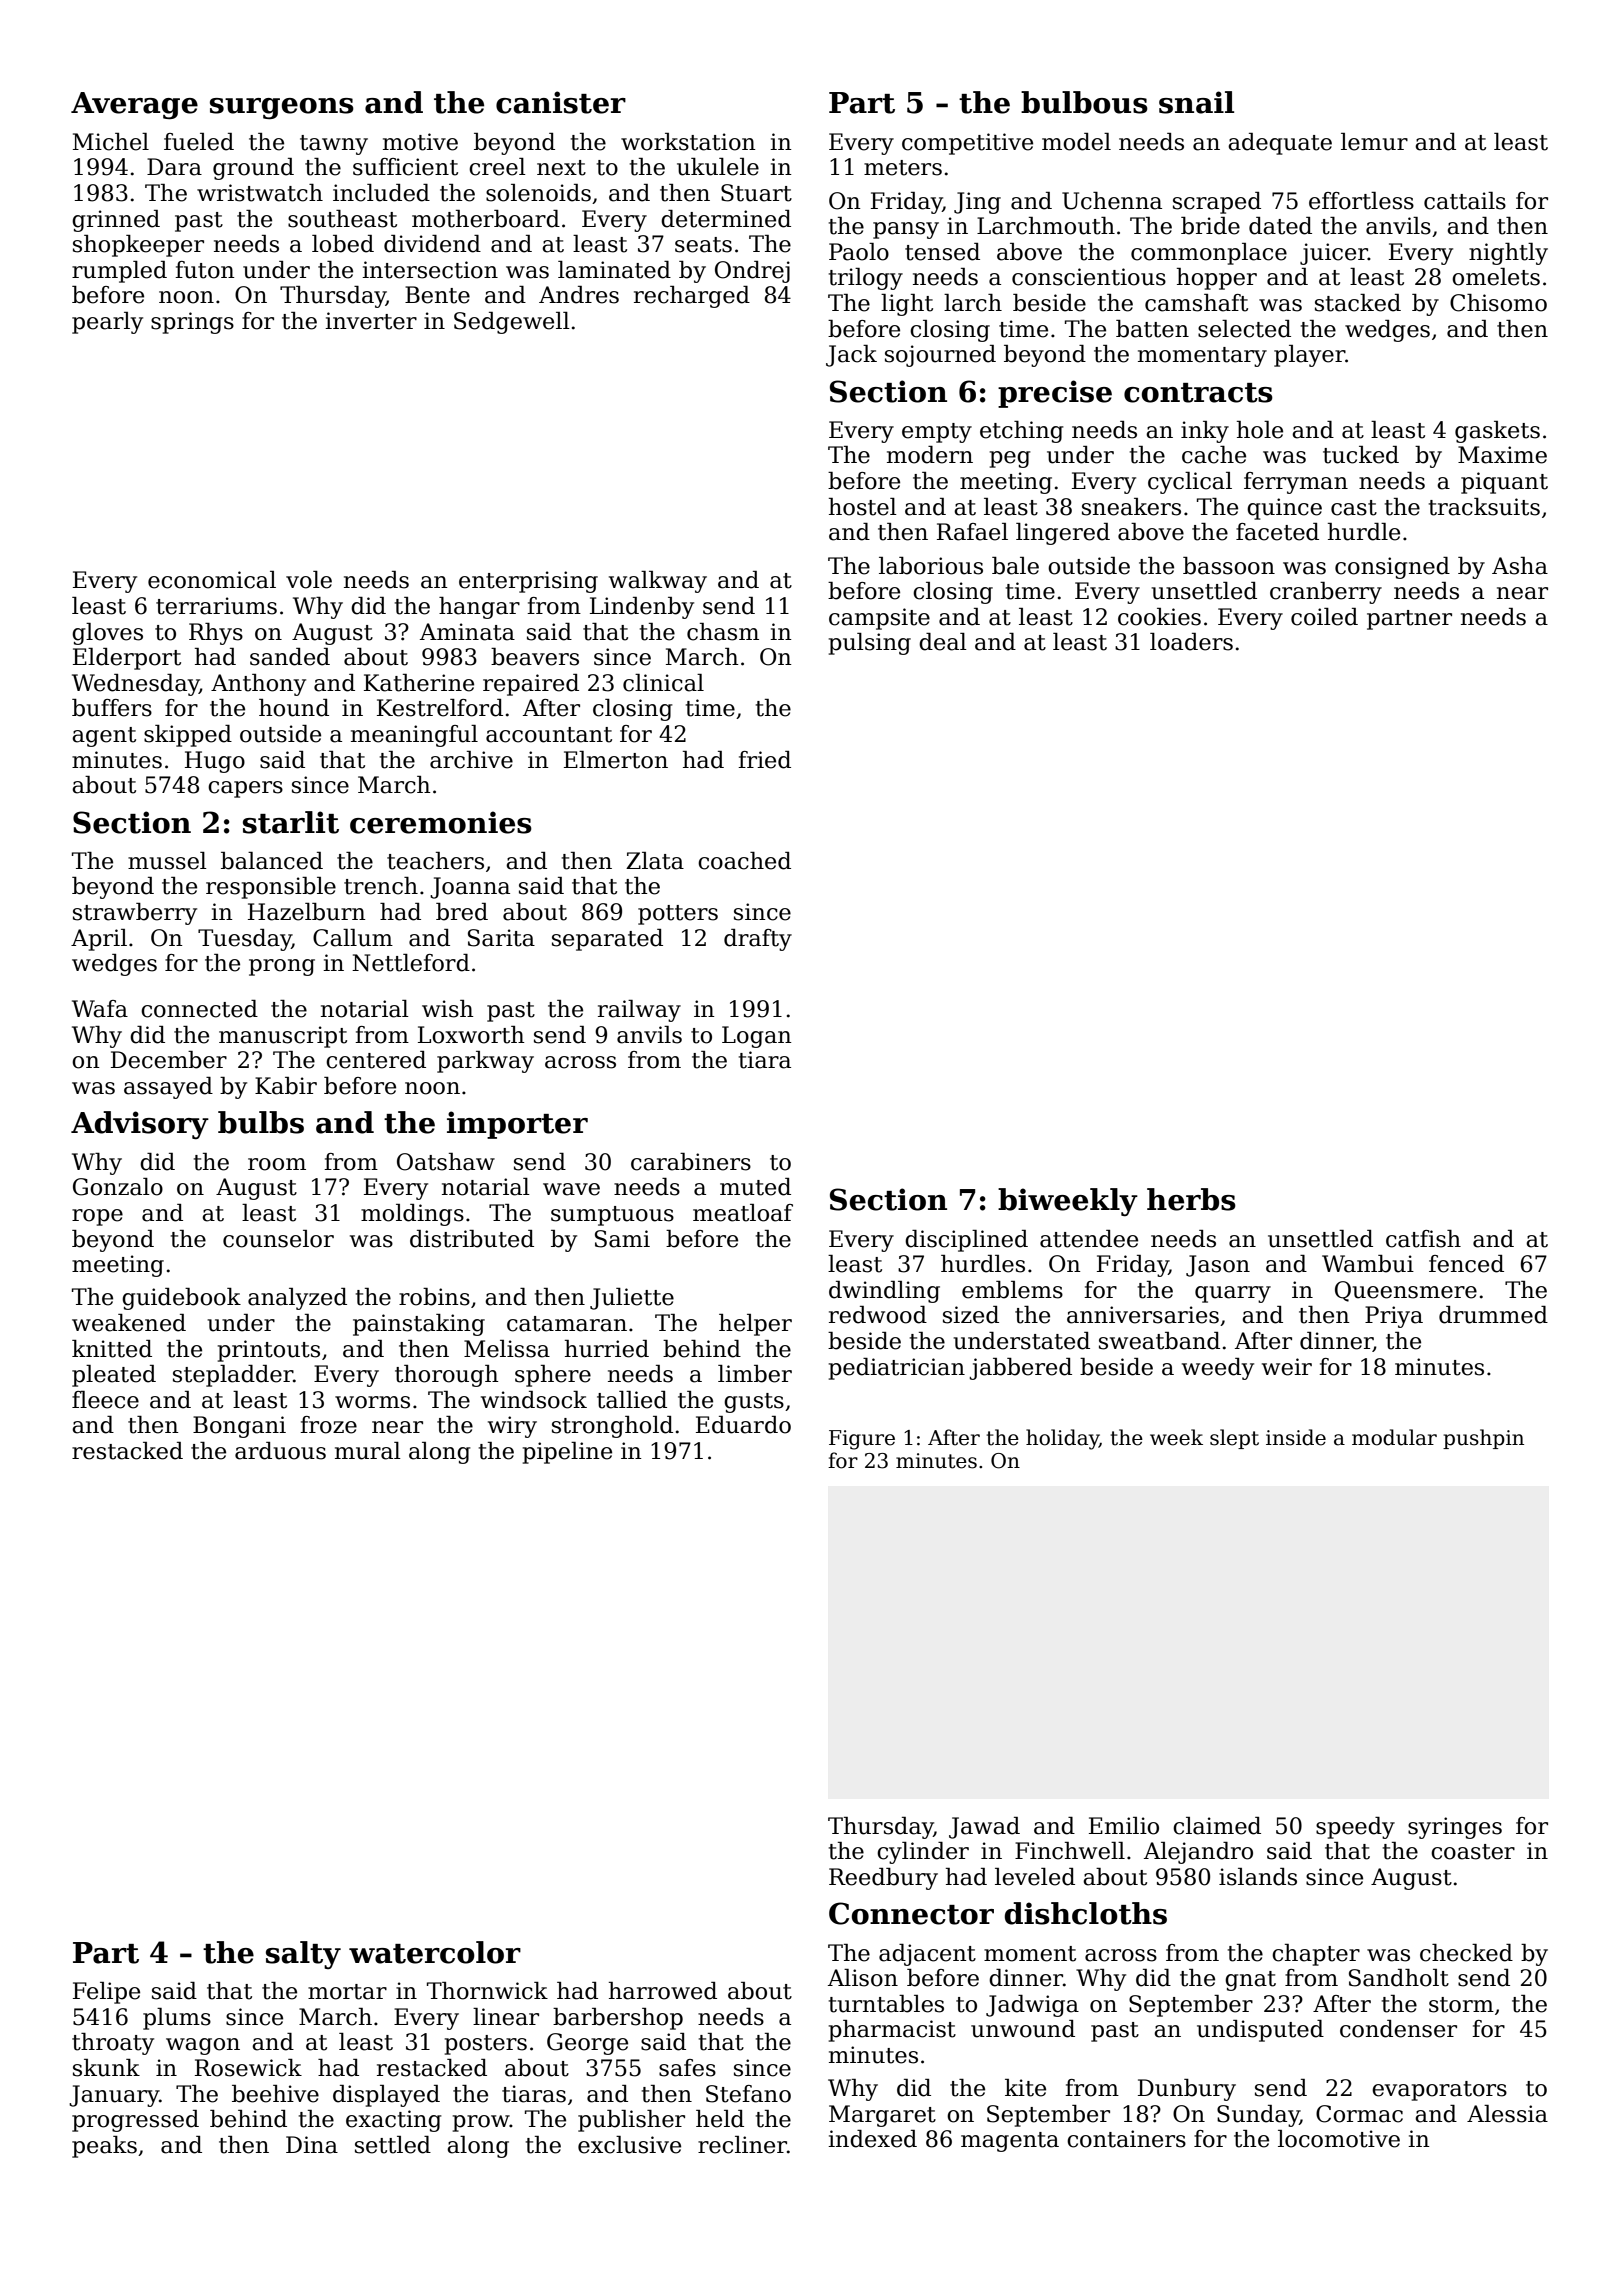  What do you see at coordinates (1296, 1437) in the page?
I see `inside` at bounding box center [1296, 1437].
